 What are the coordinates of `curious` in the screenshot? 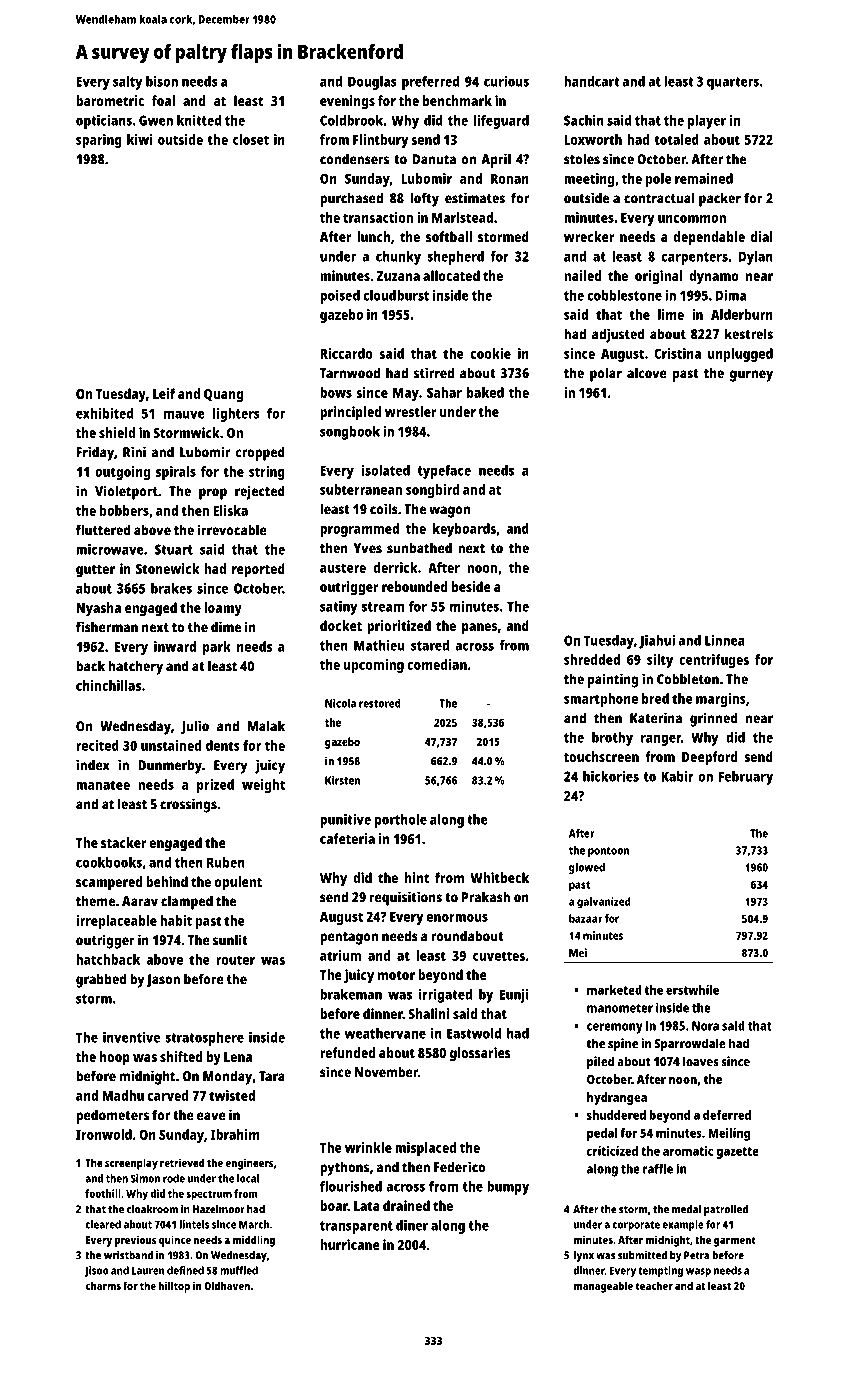 It's located at (506, 81).
